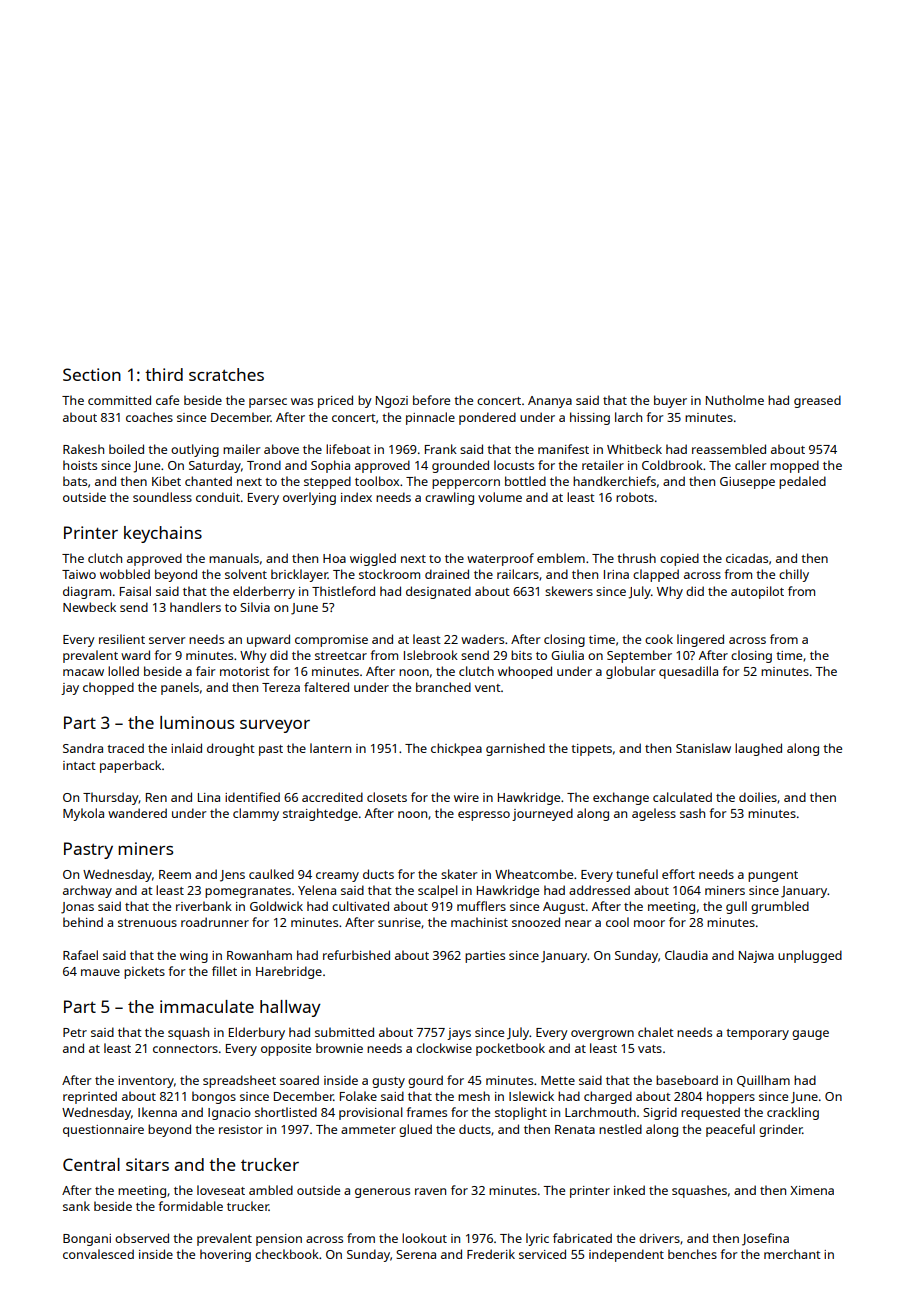  What do you see at coordinates (487, 418) in the document?
I see `pondered` at bounding box center [487, 418].
